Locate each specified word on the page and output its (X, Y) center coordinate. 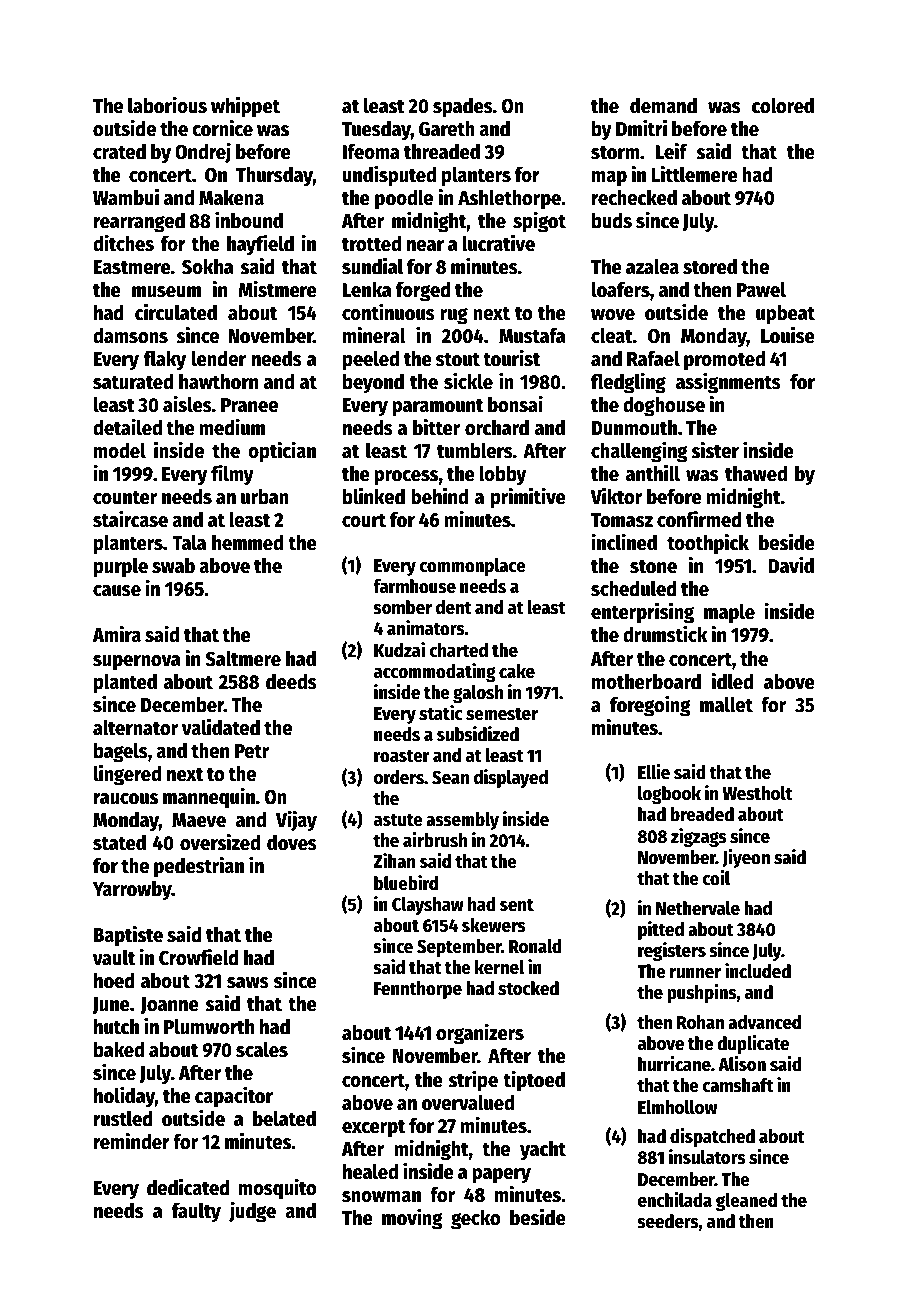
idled (732, 681)
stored (710, 267)
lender (219, 359)
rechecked (634, 198)
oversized (220, 842)
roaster (402, 756)
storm (615, 153)
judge (252, 1212)
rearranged (139, 223)
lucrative (498, 243)
